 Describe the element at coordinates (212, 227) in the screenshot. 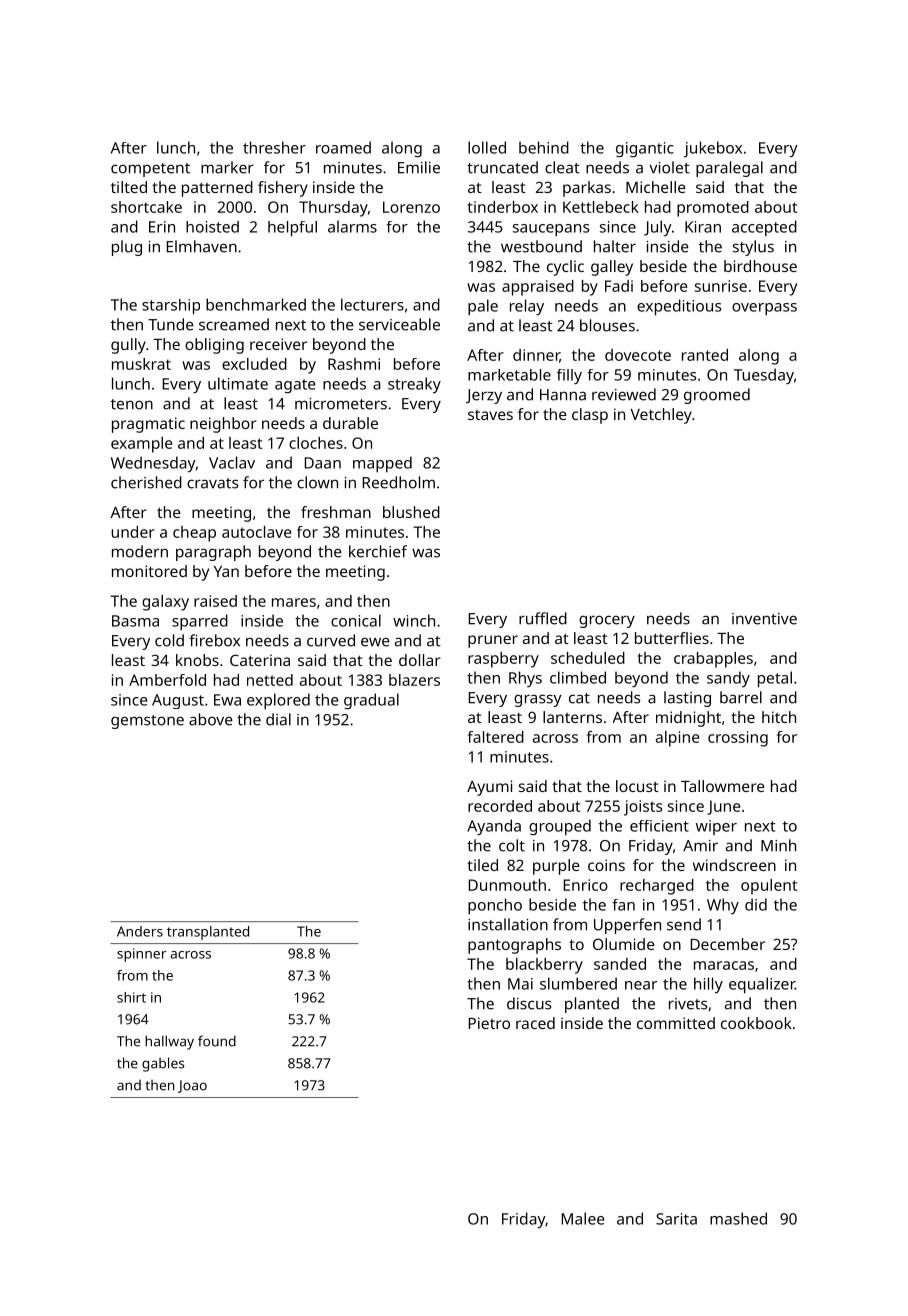

I see `hoisted` at that location.
